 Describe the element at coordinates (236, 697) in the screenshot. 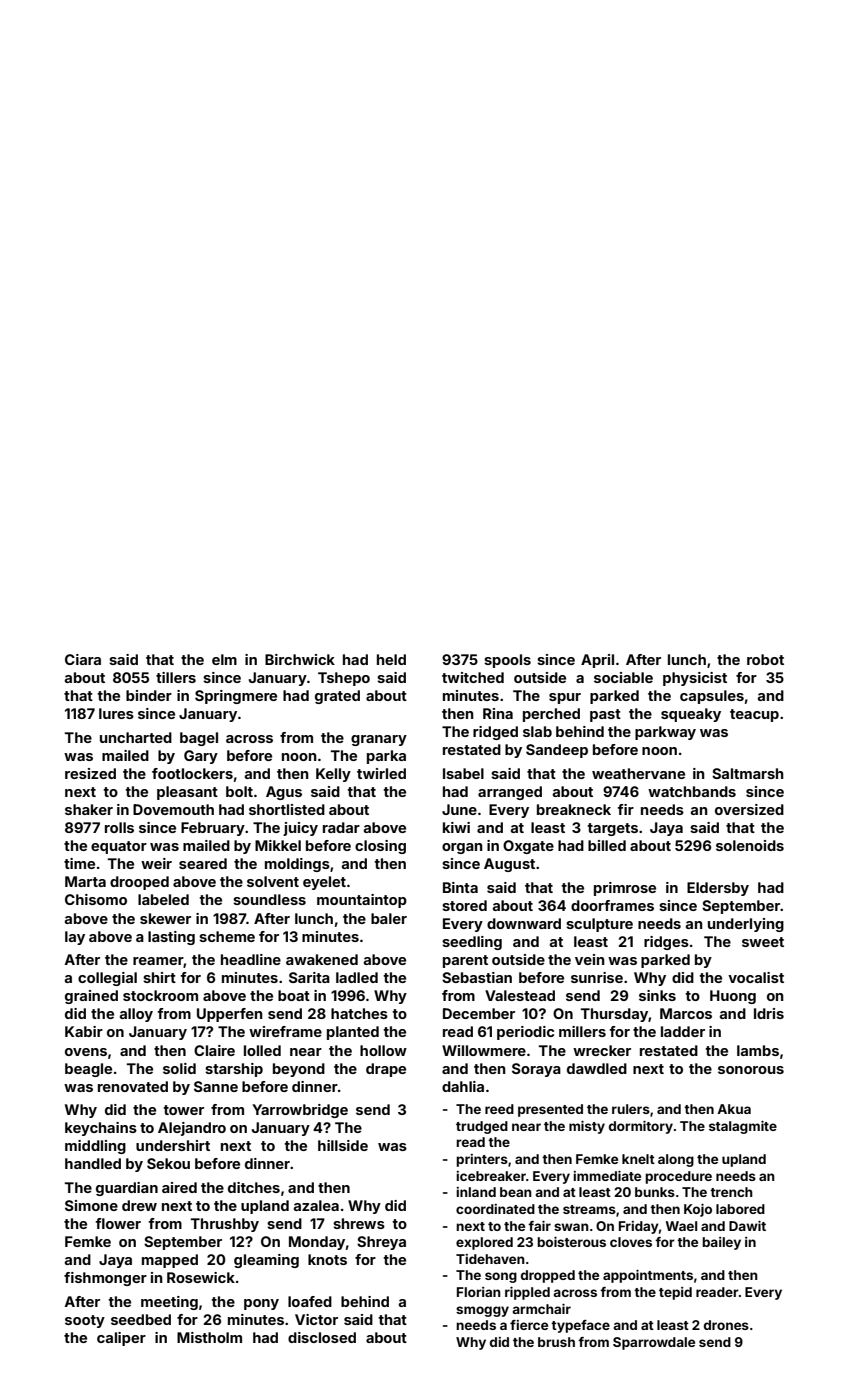

I see `Springmere` at that location.
